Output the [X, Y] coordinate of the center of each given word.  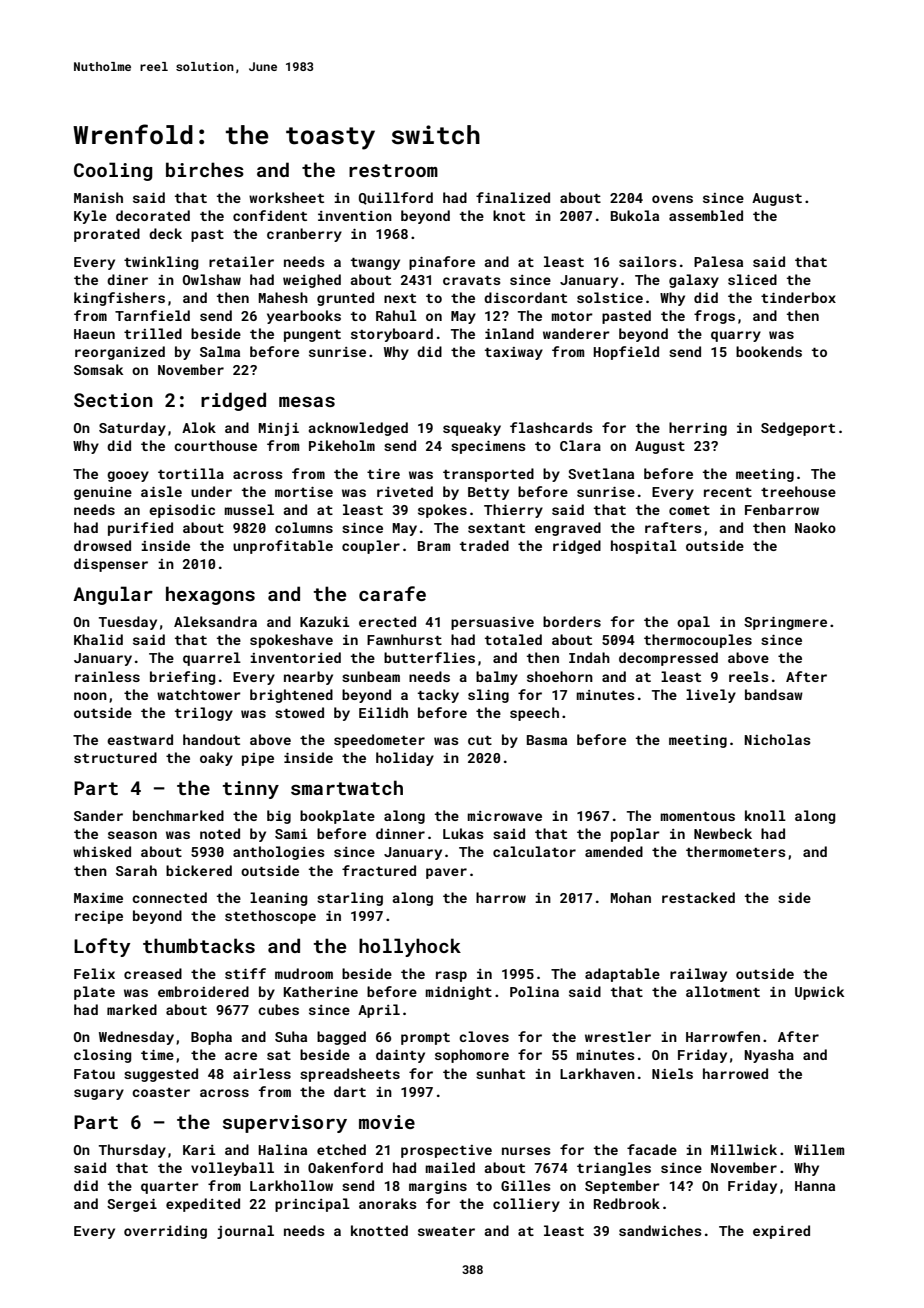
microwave [504, 816]
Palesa [718, 261]
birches [205, 169]
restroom [393, 170]
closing [102, 1056]
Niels [672, 1073]
